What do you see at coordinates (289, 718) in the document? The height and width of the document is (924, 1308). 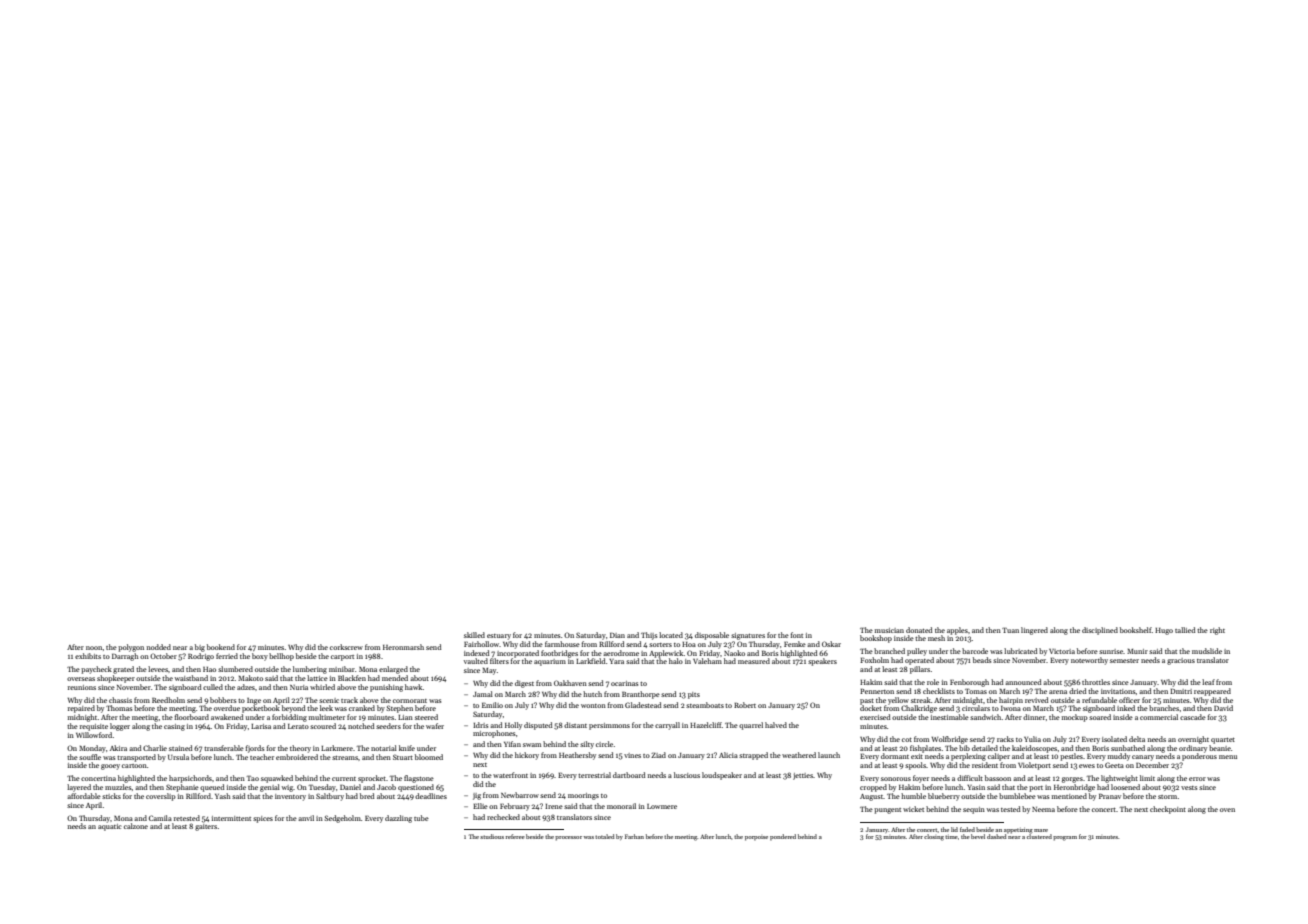 I see `forbidding` at bounding box center [289, 718].
